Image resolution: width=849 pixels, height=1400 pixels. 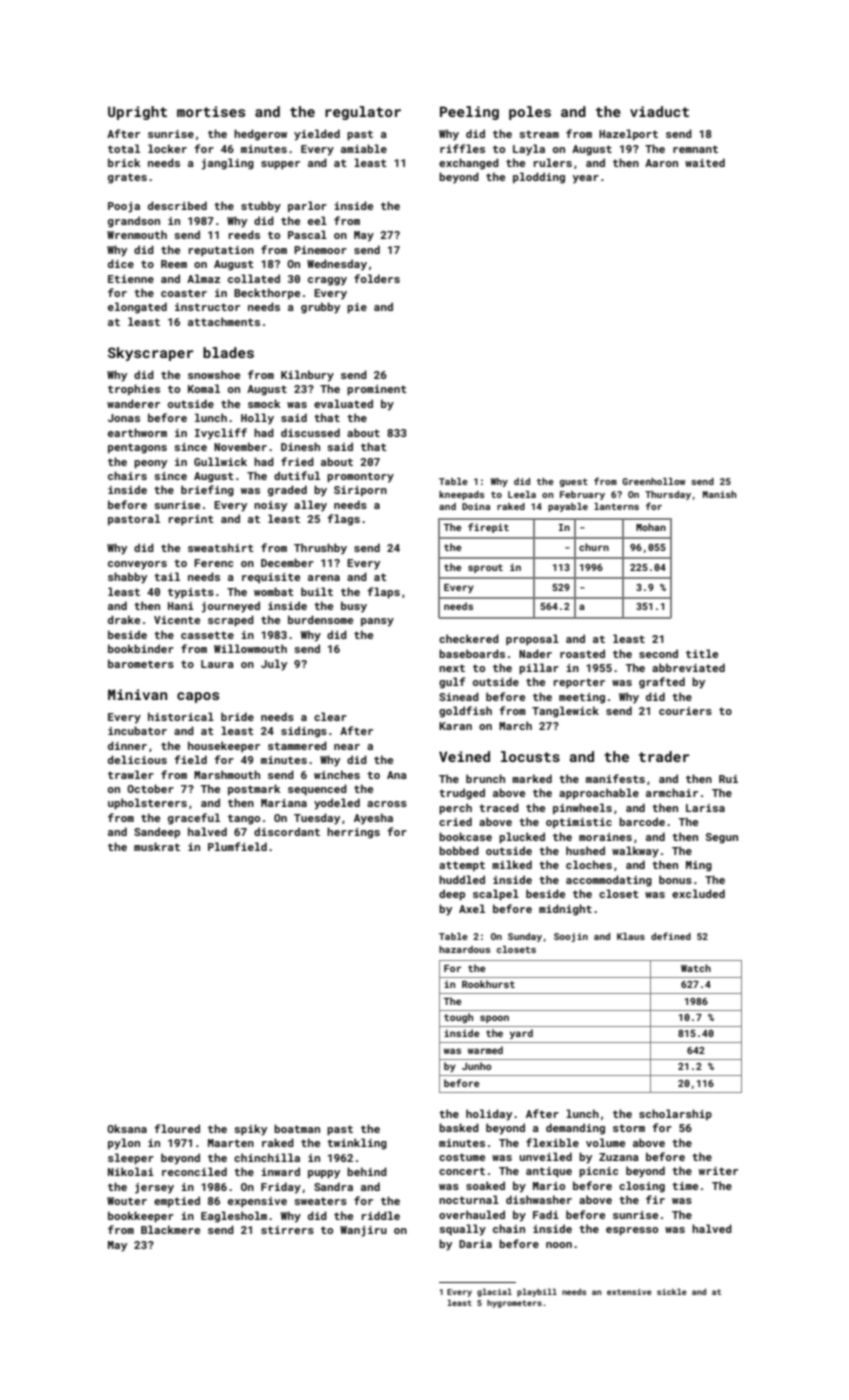 What do you see at coordinates (287, 831) in the screenshot?
I see `discordant` at bounding box center [287, 831].
